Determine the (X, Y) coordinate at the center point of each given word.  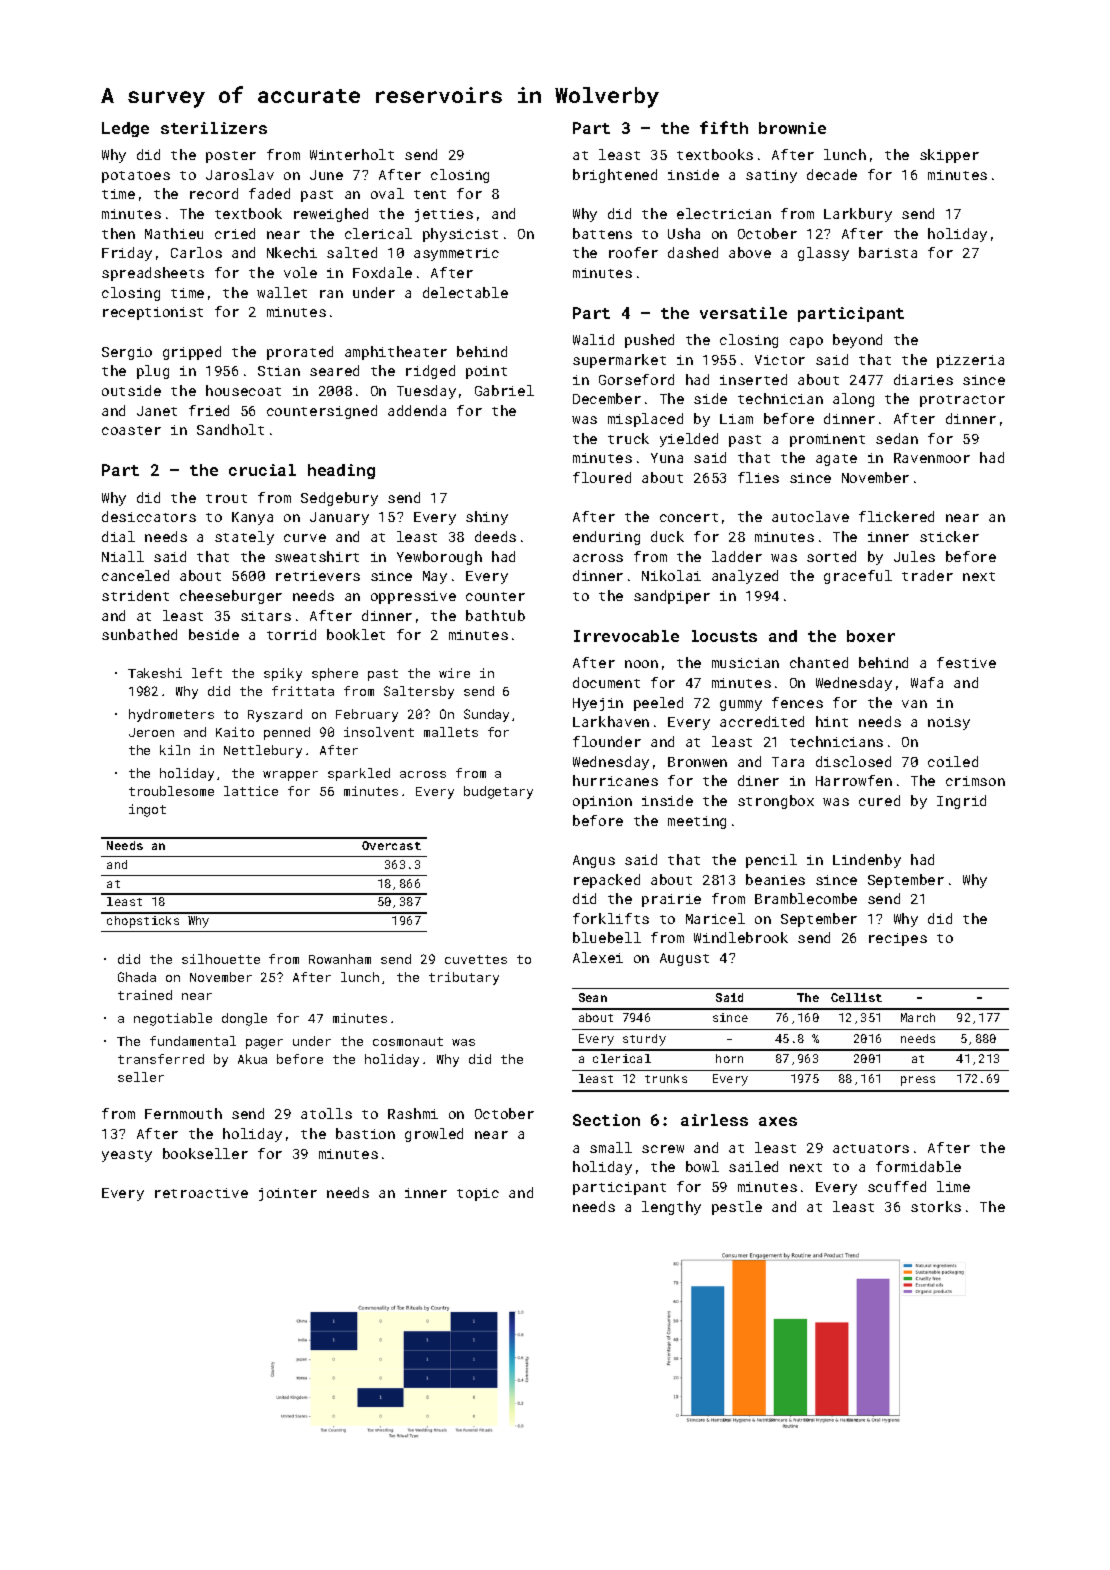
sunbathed (139, 634)
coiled (953, 761)
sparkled (359, 774)
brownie (792, 128)
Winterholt (352, 154)
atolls (326, 1113)
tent (430, 194)
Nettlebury (263, 751)
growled (434, 1135)
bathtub (495, 615)
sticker (949, 536)
